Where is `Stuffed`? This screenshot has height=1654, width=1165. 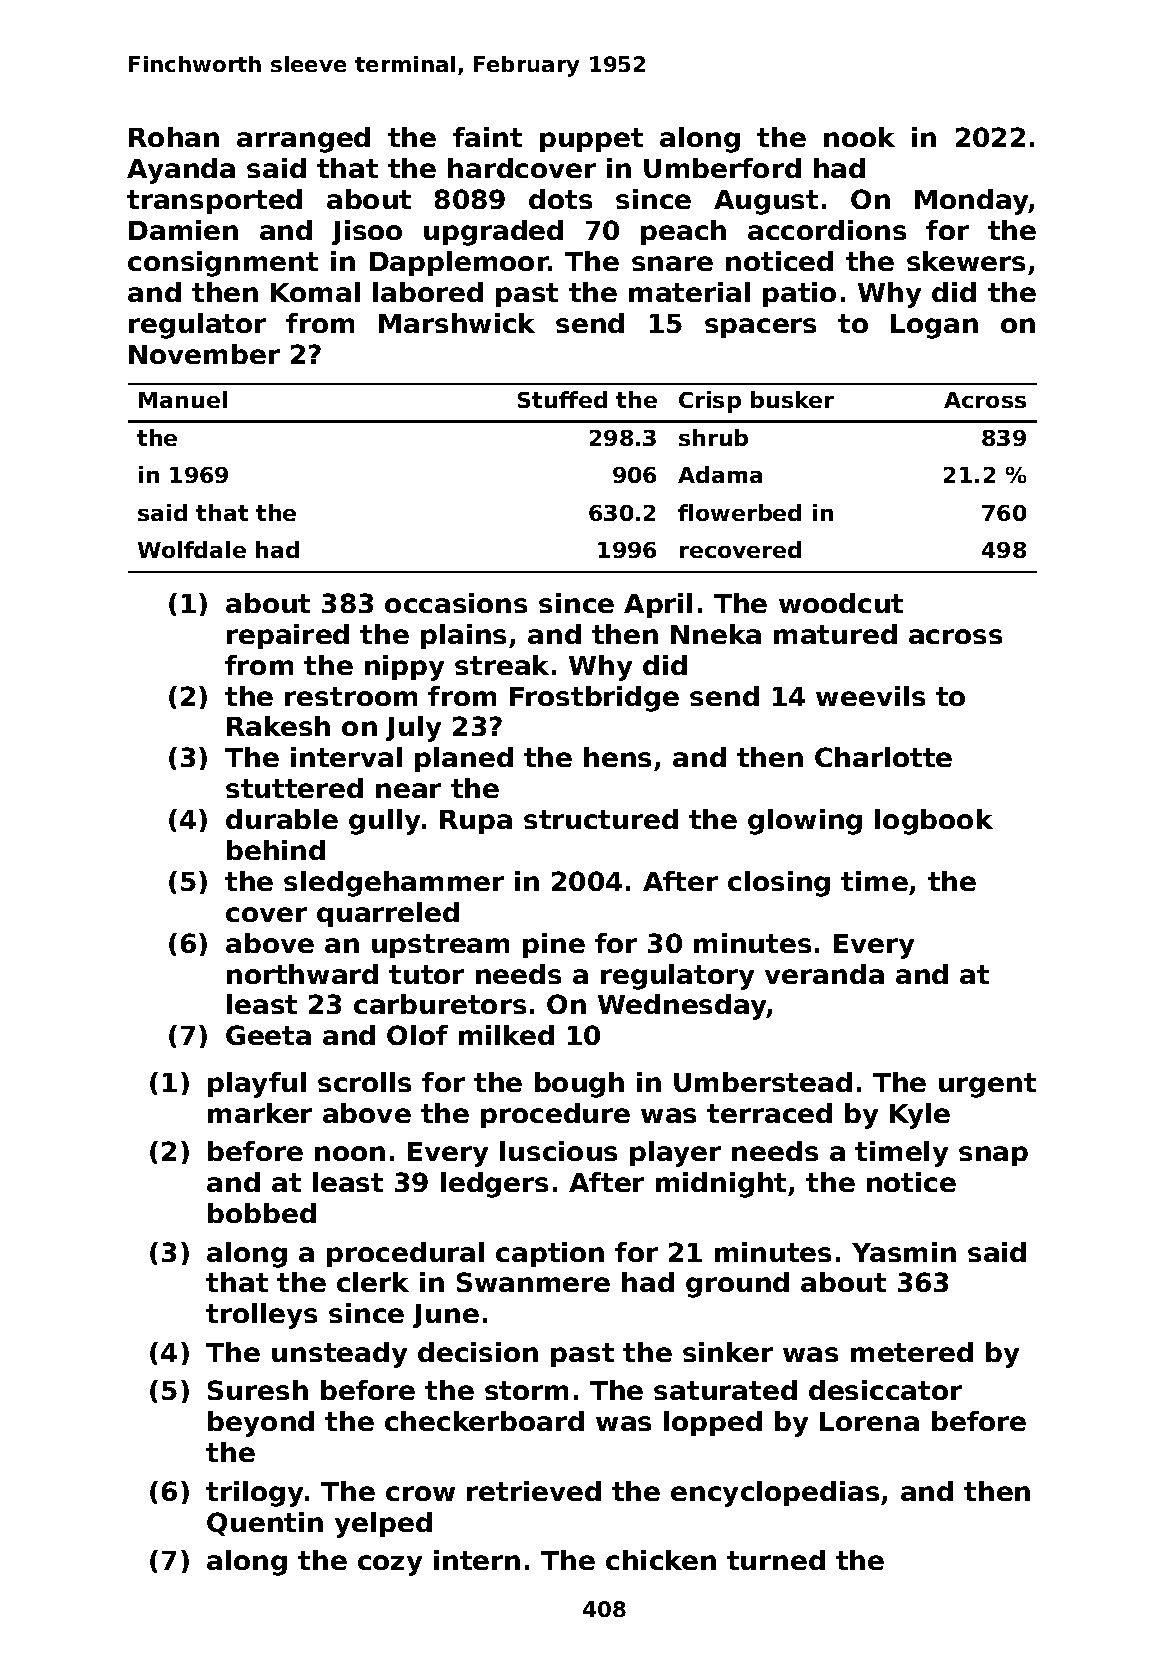 Stuffed is located at coordinates (562, 399).
